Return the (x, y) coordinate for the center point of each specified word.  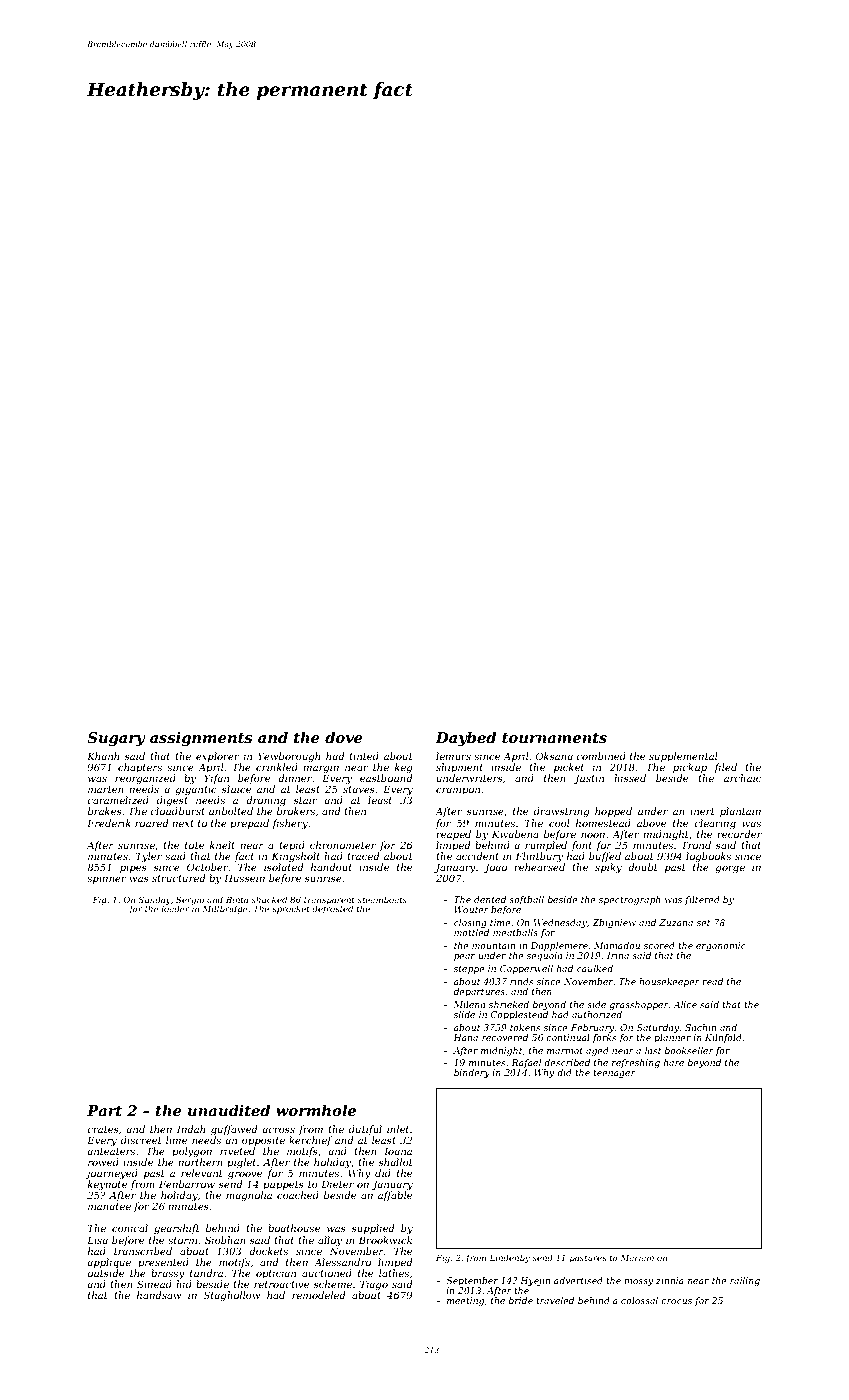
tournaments (554, 738)
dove (344, 737)
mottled (471, 932)
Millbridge (225, 909)
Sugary (116, 739)
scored (659, 945)
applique (109, 1263)
